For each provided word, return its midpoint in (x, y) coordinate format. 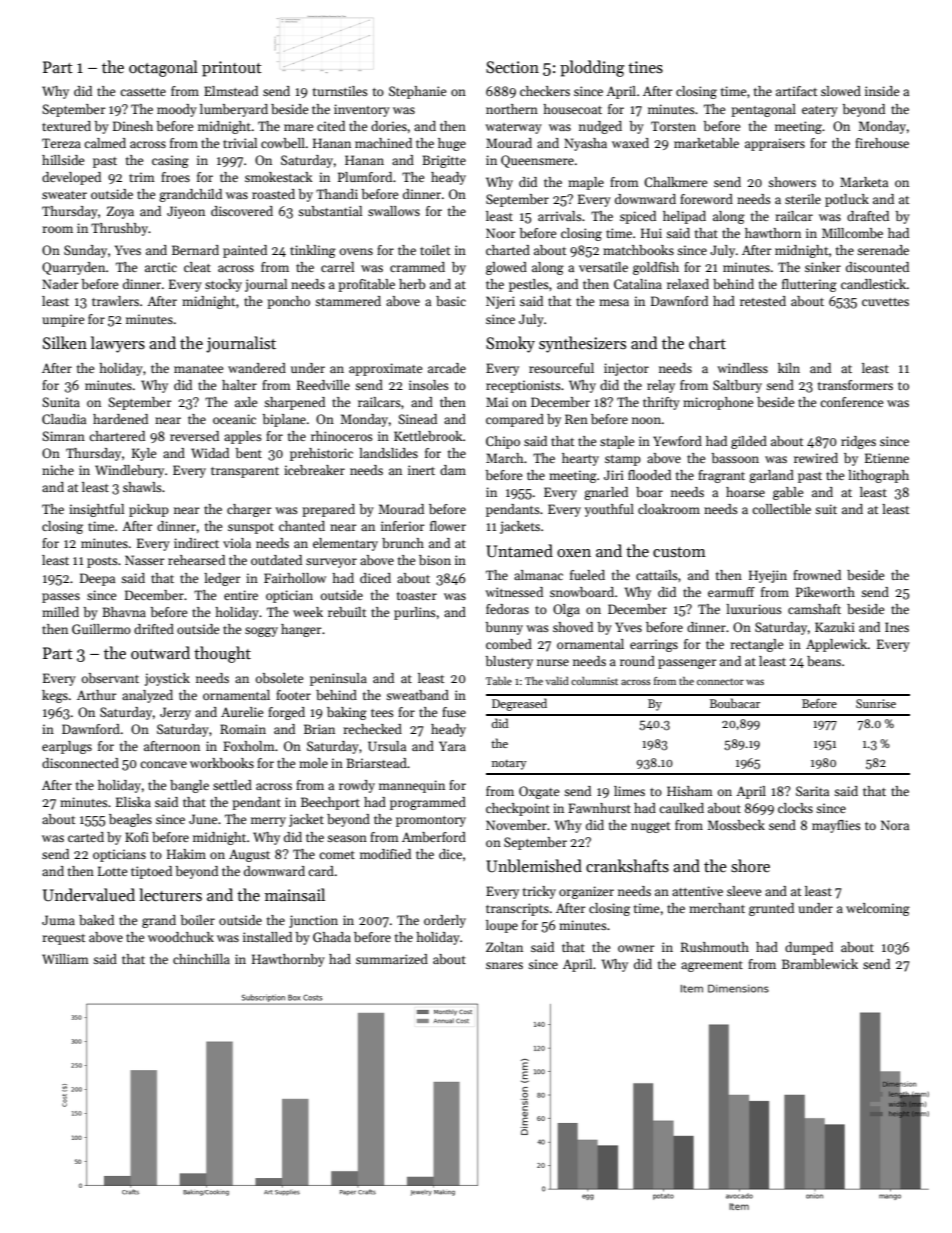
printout (232, 69)
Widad (210, 453)
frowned (817, 575)
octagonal (163, 68)
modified (385, 854)
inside (882, 91)
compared (515, 420)
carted (86, 837)
